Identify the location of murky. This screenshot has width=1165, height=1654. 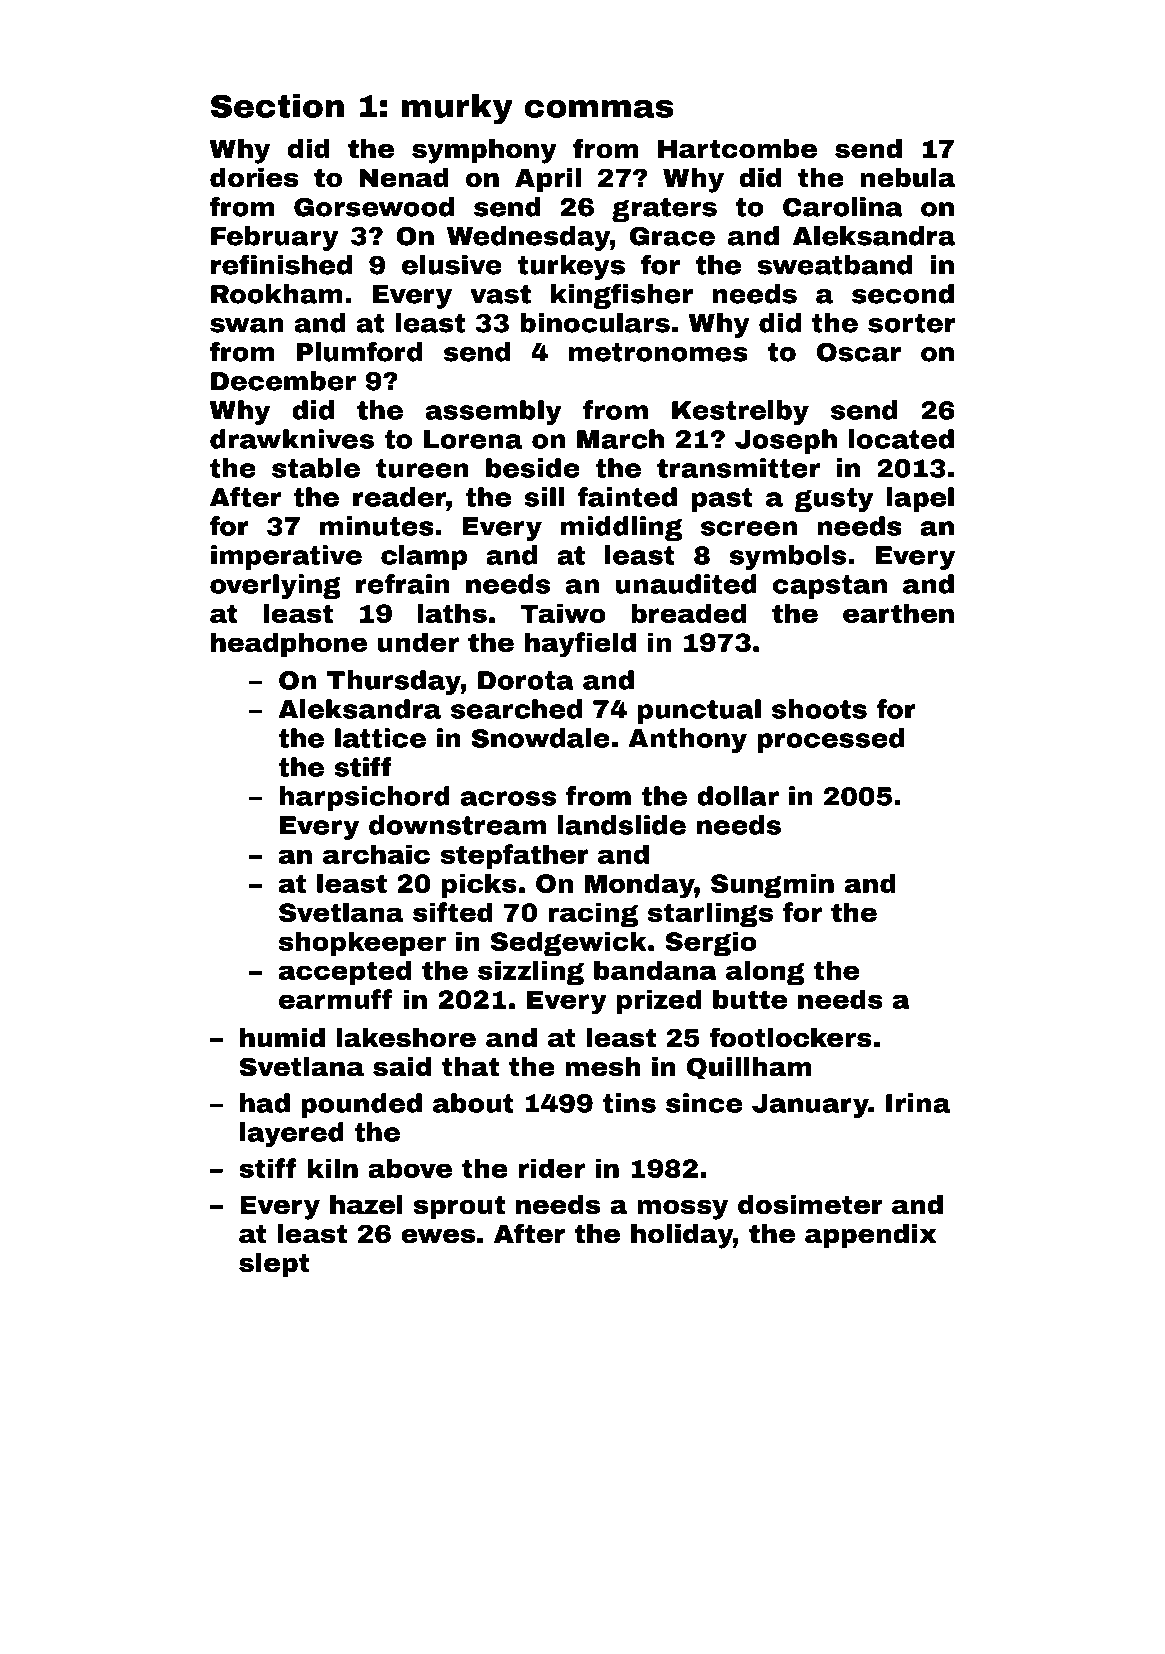
(457, 109).
